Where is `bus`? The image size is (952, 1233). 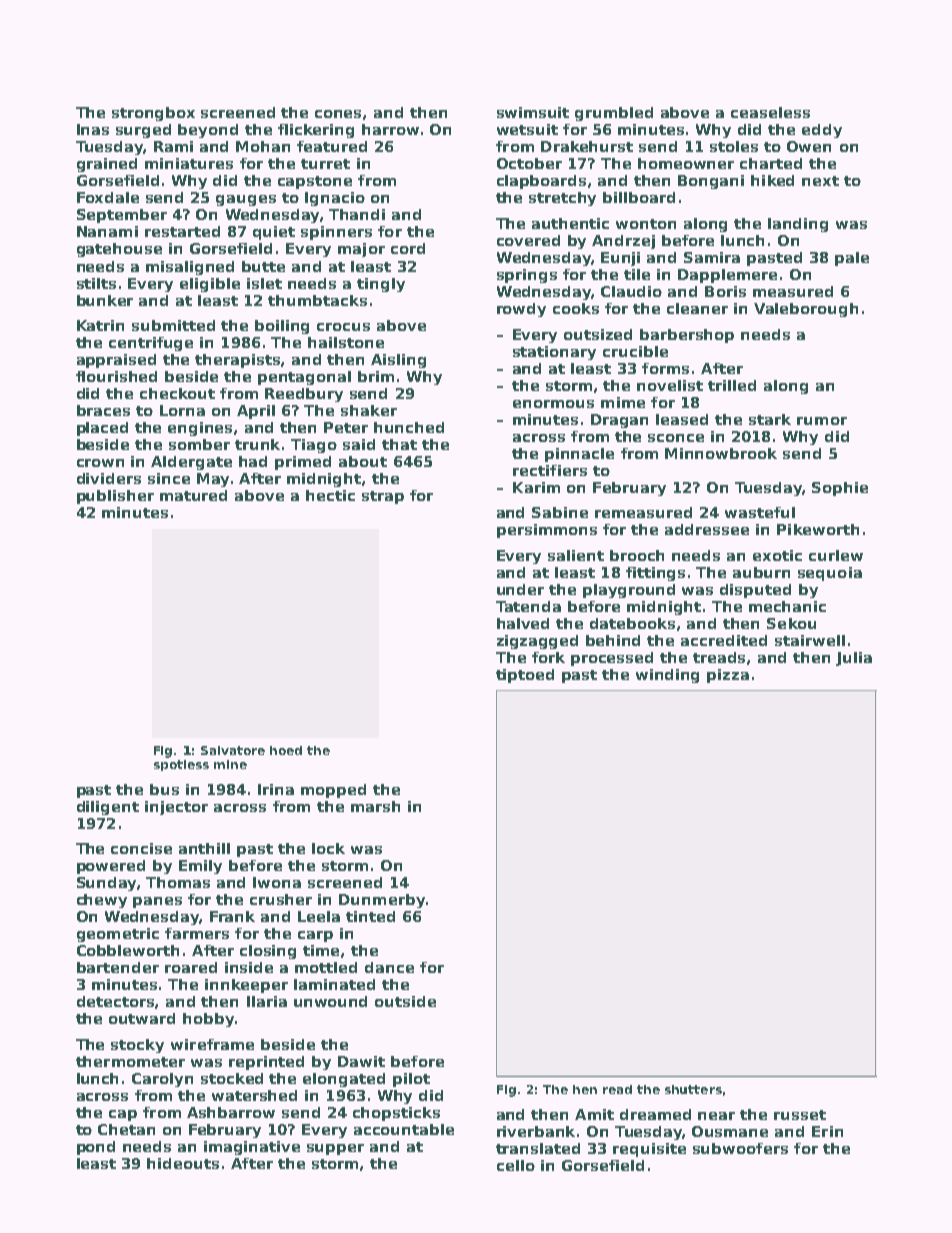 bus is located at coordinates (164, 789).
